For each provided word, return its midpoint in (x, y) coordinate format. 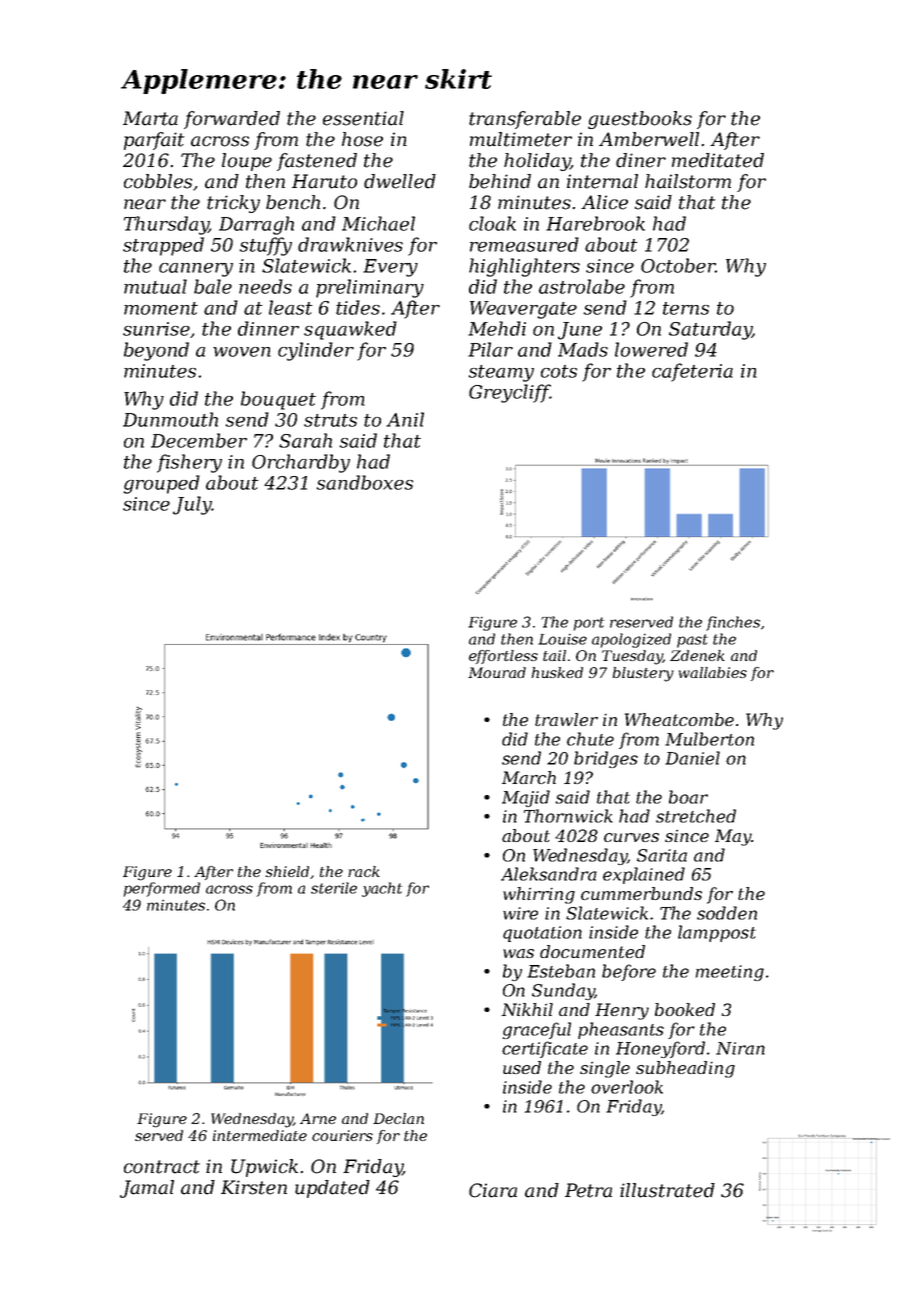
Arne (318, 1118)
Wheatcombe (679, 719)
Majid (526, 798)
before (629, 972)
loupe (247, 162)
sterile (334, 888)
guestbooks (640, 120)
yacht (382, 889)
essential (363, 118)
